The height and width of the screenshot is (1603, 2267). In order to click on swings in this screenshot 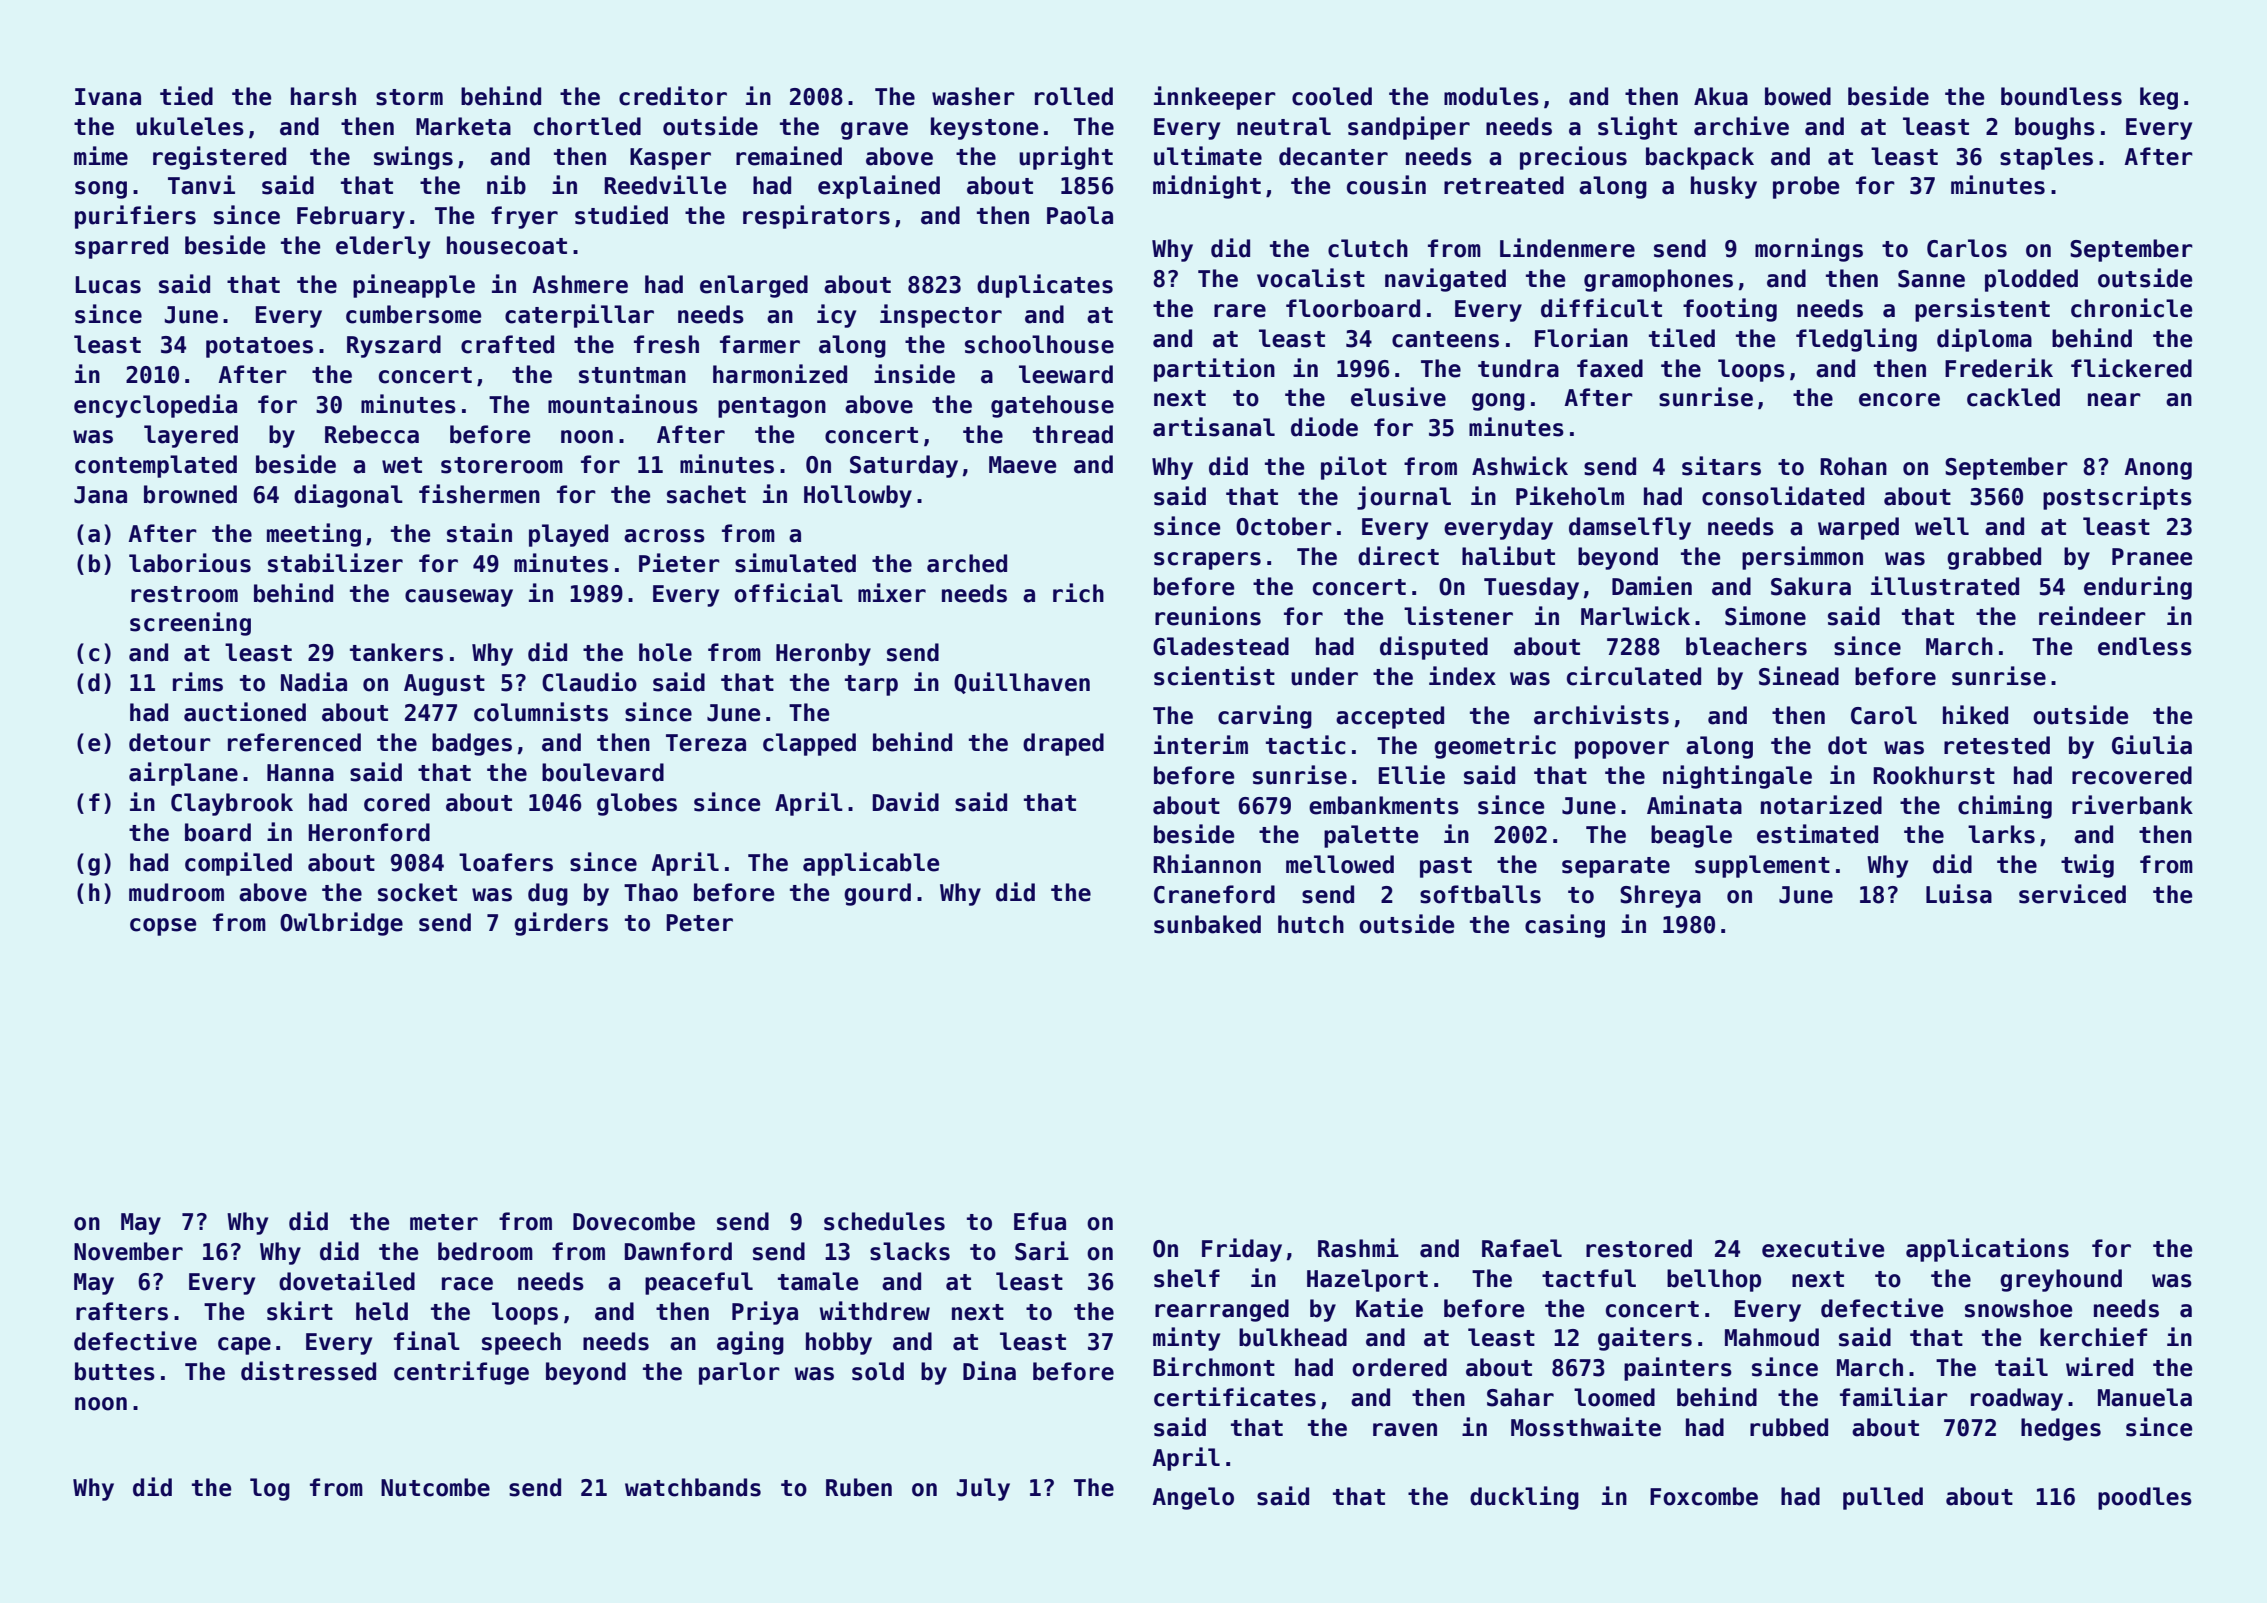, I will do `click(413, 158)`.
